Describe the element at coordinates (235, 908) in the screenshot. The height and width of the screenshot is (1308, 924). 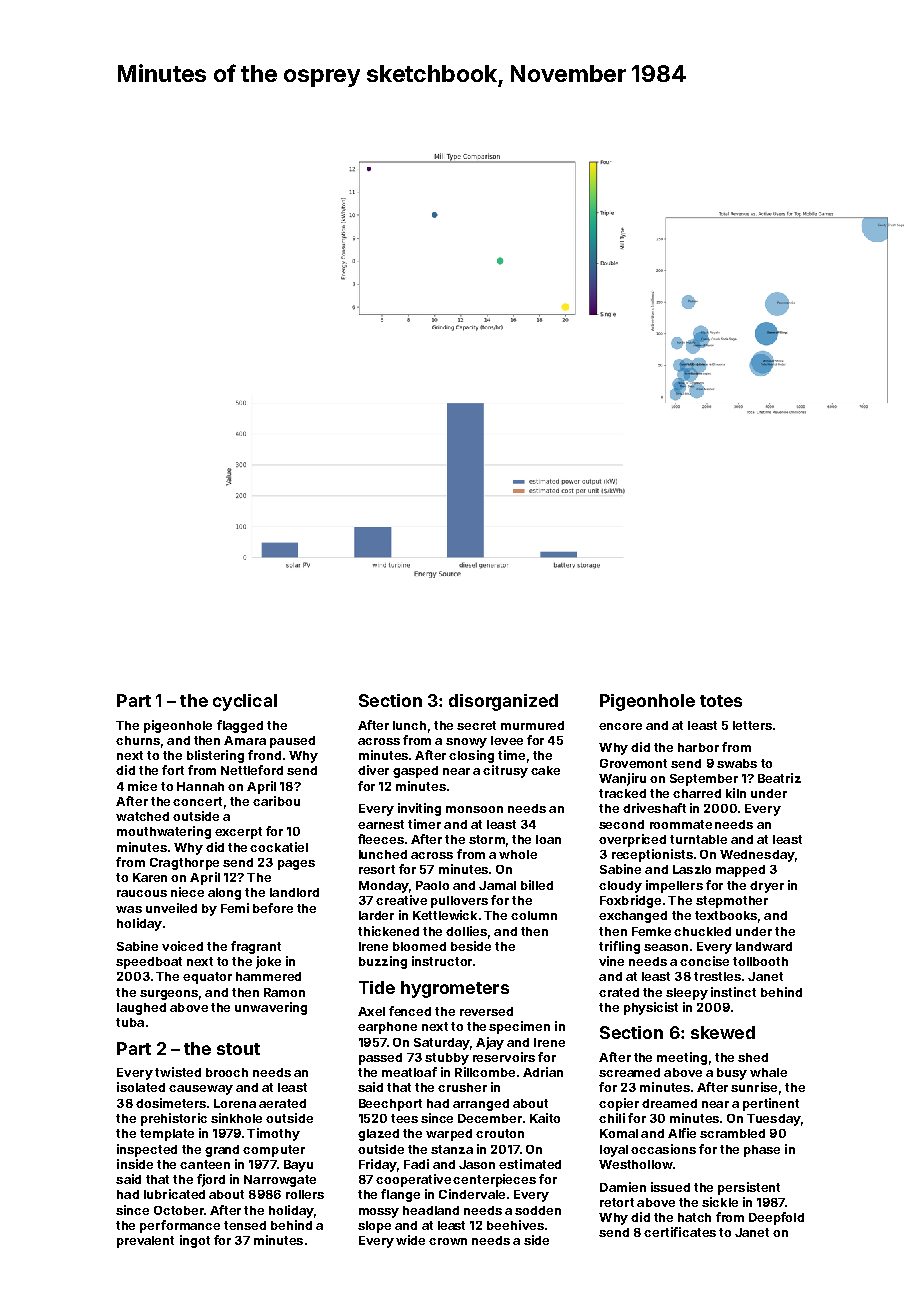
I see `Femi` at that location.
